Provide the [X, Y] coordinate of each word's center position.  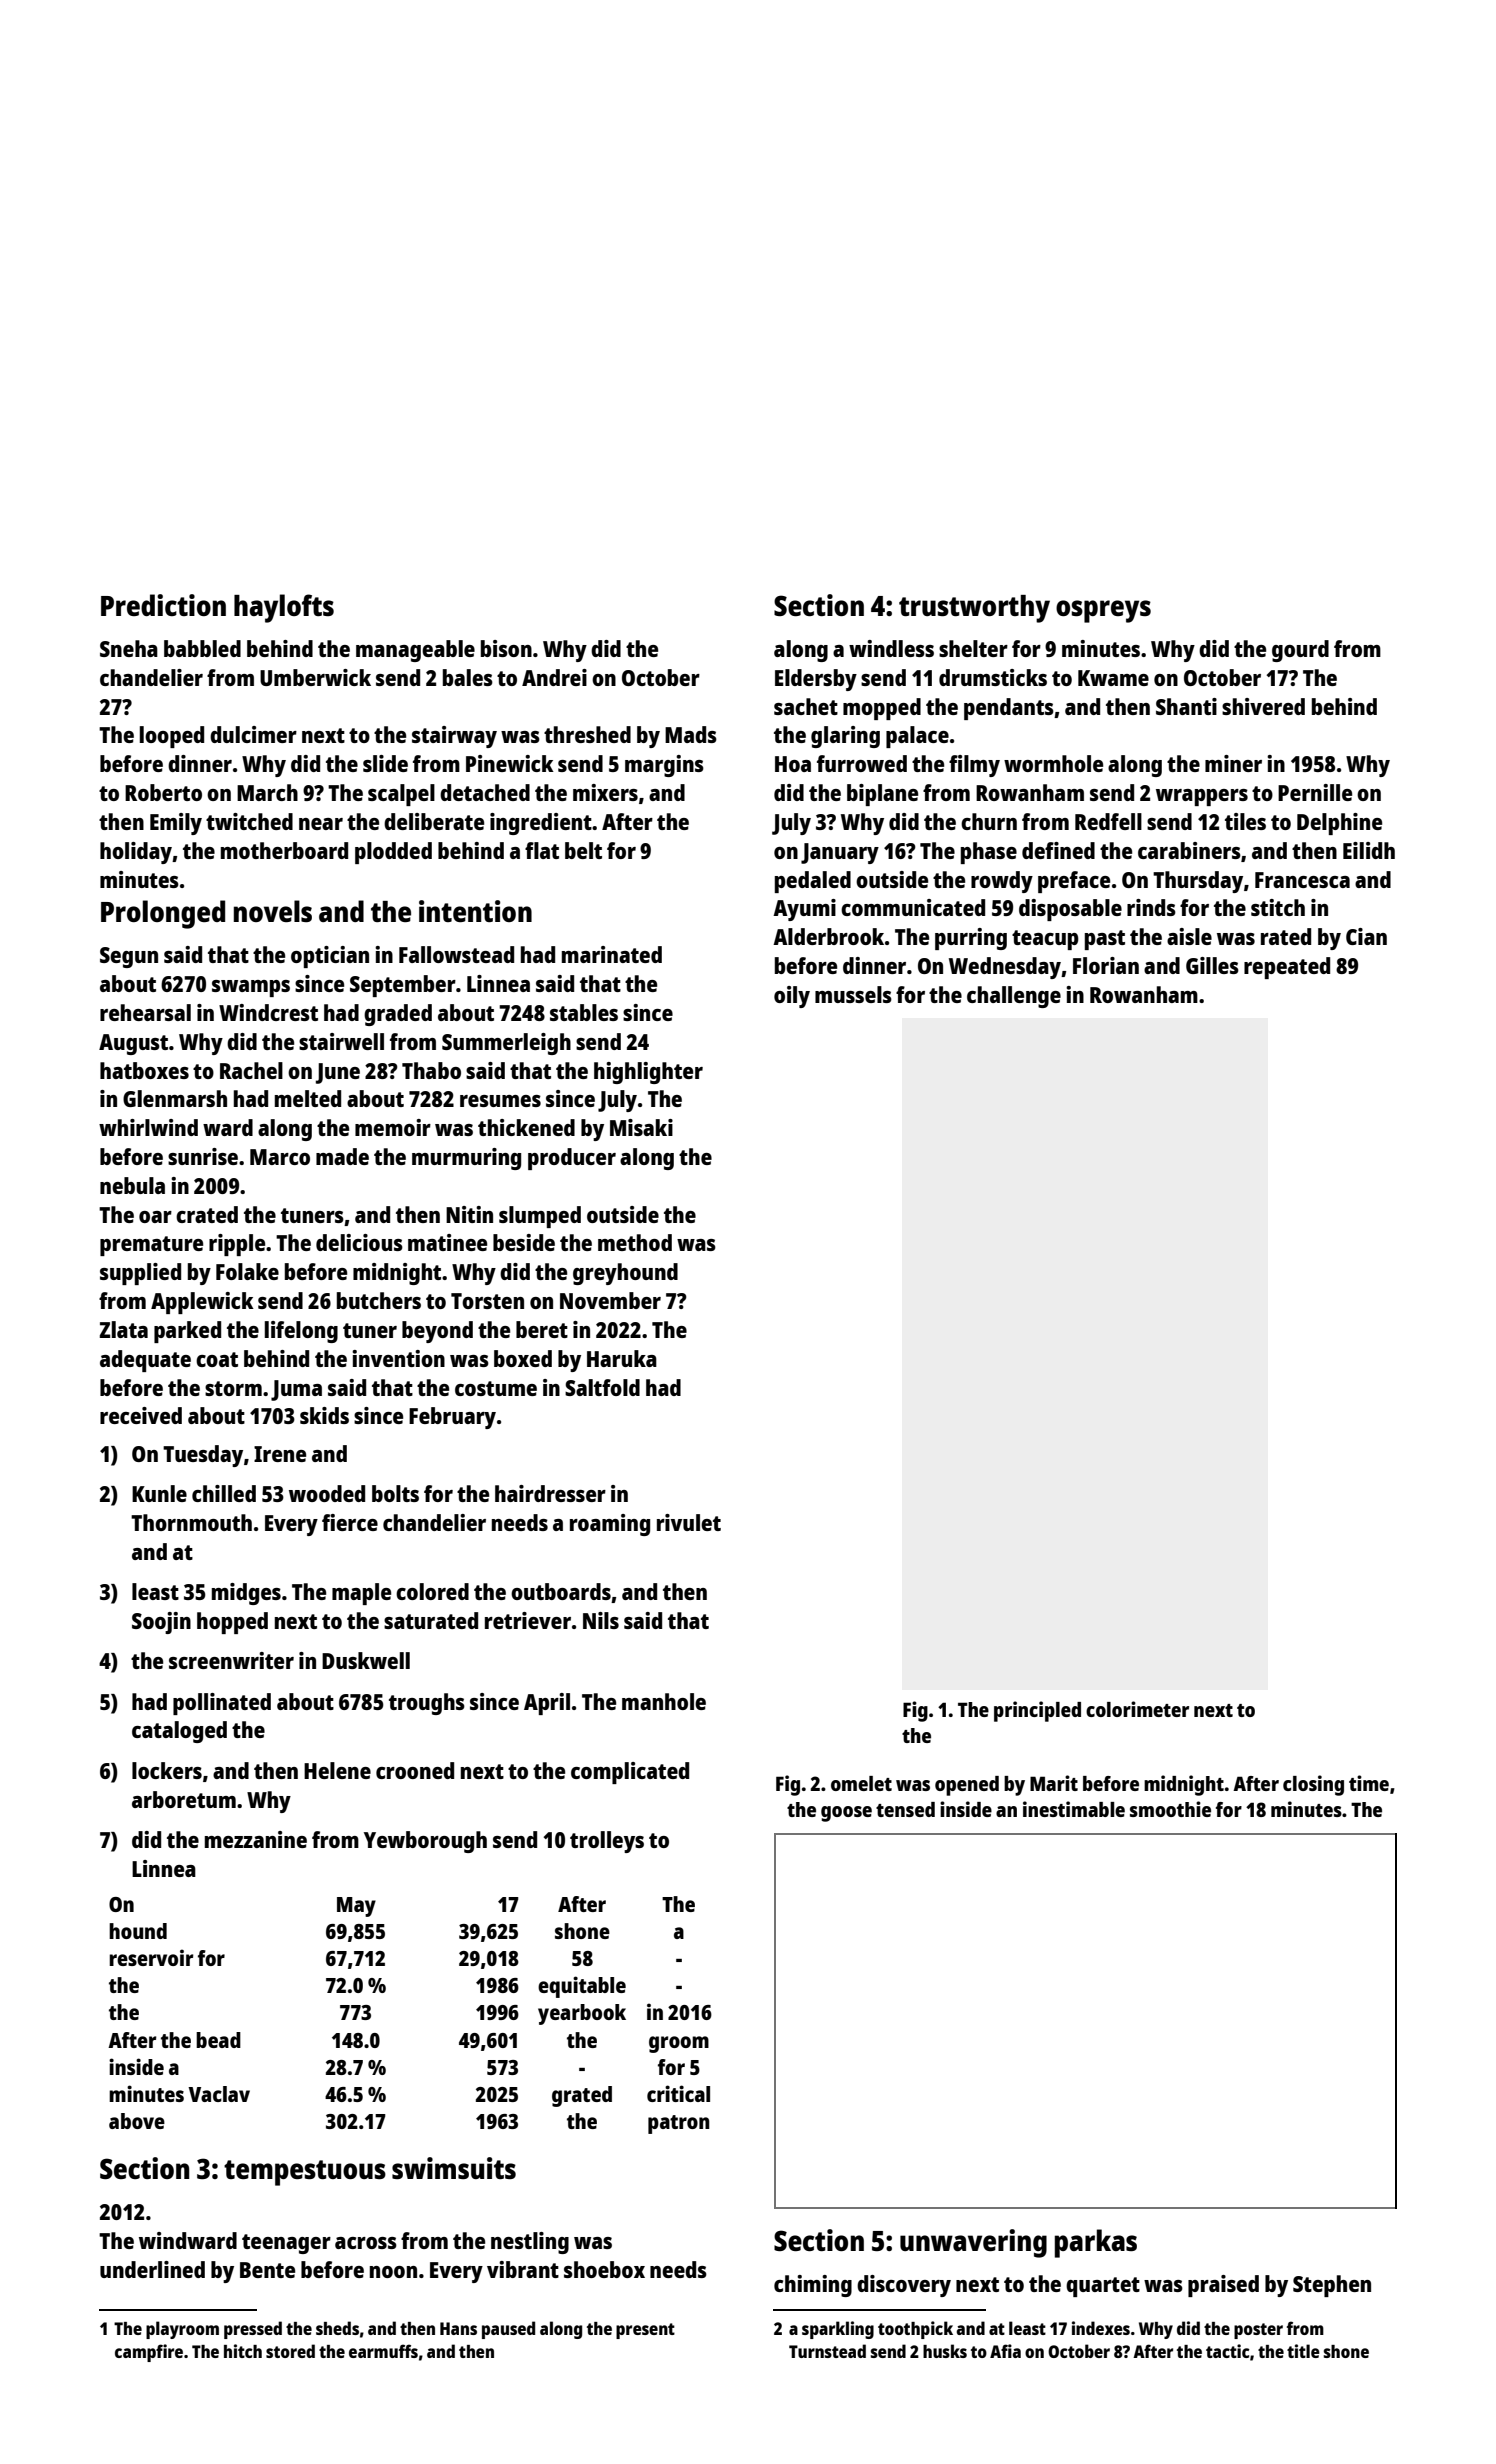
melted [308, 1098]
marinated [612, 954]
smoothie [1170, 1809]
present [645, 2331]
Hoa [793, 764]
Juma [296, 1390]
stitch [1278, 907]
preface [1074, 882]
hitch [243, 2351]
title [1303, 2351]
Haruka [622, 1358]
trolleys [607, 1842]
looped [172, 737]
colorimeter [1137, 1709]
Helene [337, 1770]
